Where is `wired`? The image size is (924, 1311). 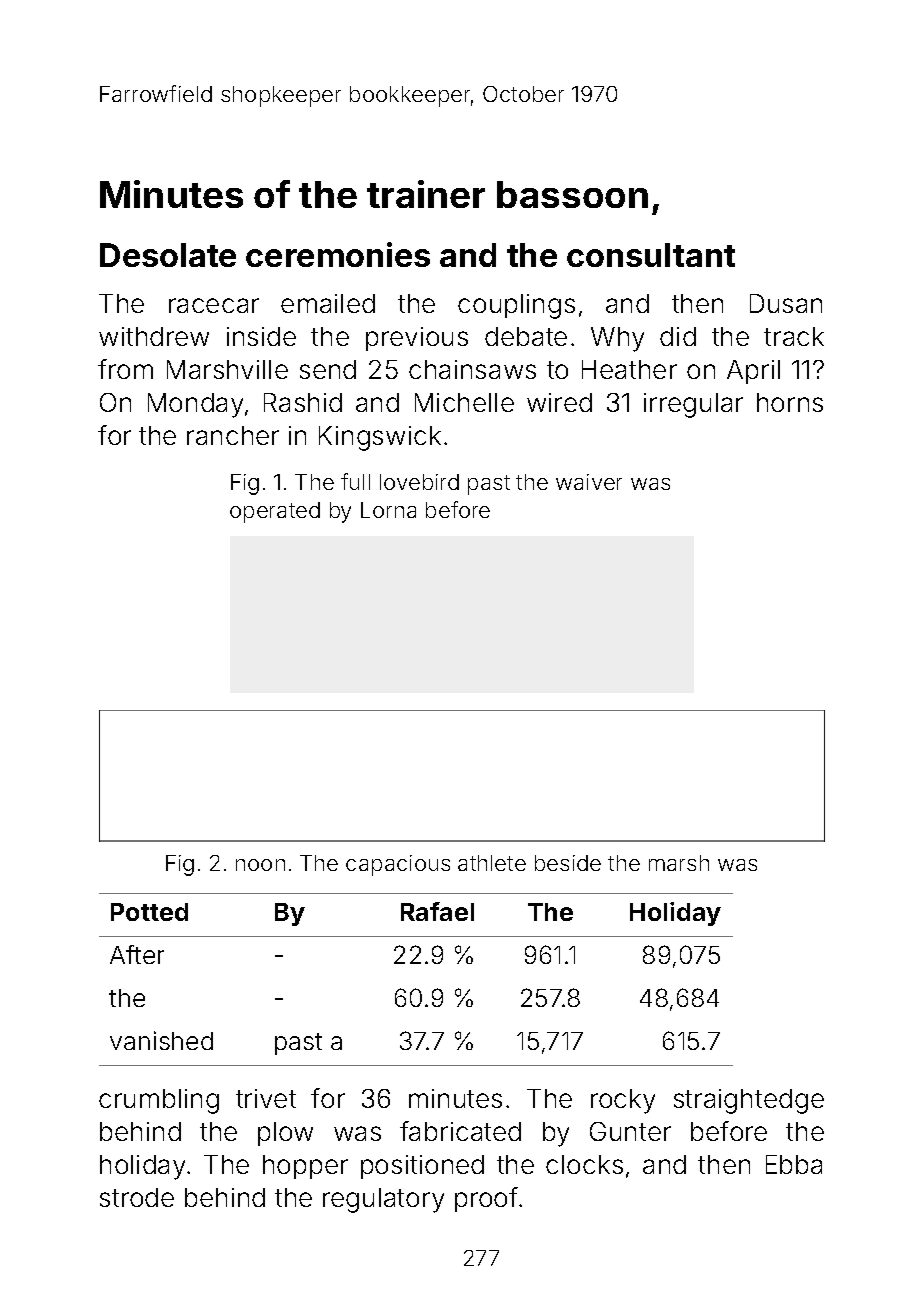
wired is located at coordinates (559, 402).
